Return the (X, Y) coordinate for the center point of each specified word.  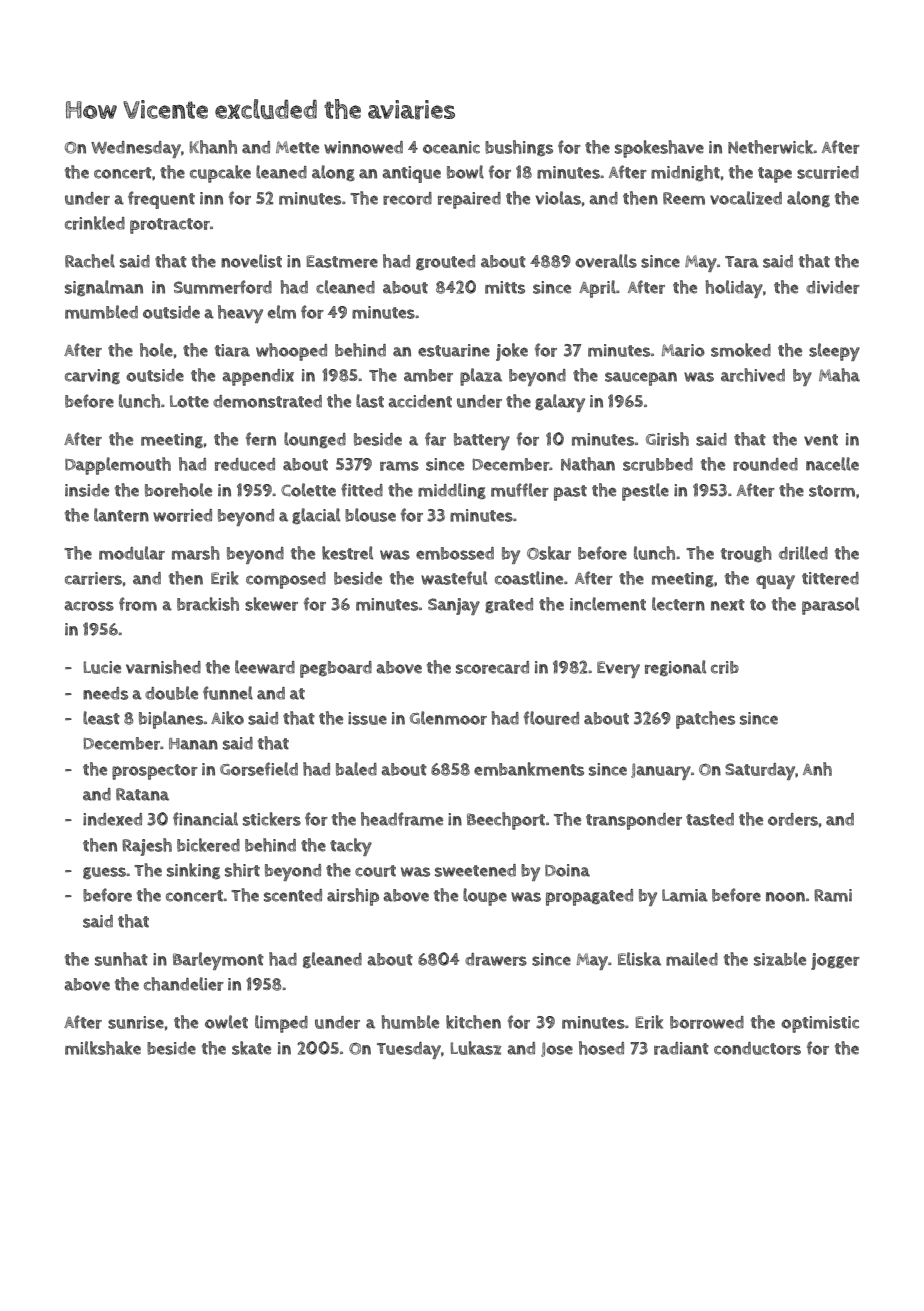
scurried (828, 172)
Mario (683, 350)
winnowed (363, 147)
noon (785, 897)
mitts (505, 287)
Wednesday (136, 149)
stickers (272, 819)
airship (353, 897)
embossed (455, 553)
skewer (271, 604)
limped (281, 1024)
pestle (645, 492)
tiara (232, 350)
